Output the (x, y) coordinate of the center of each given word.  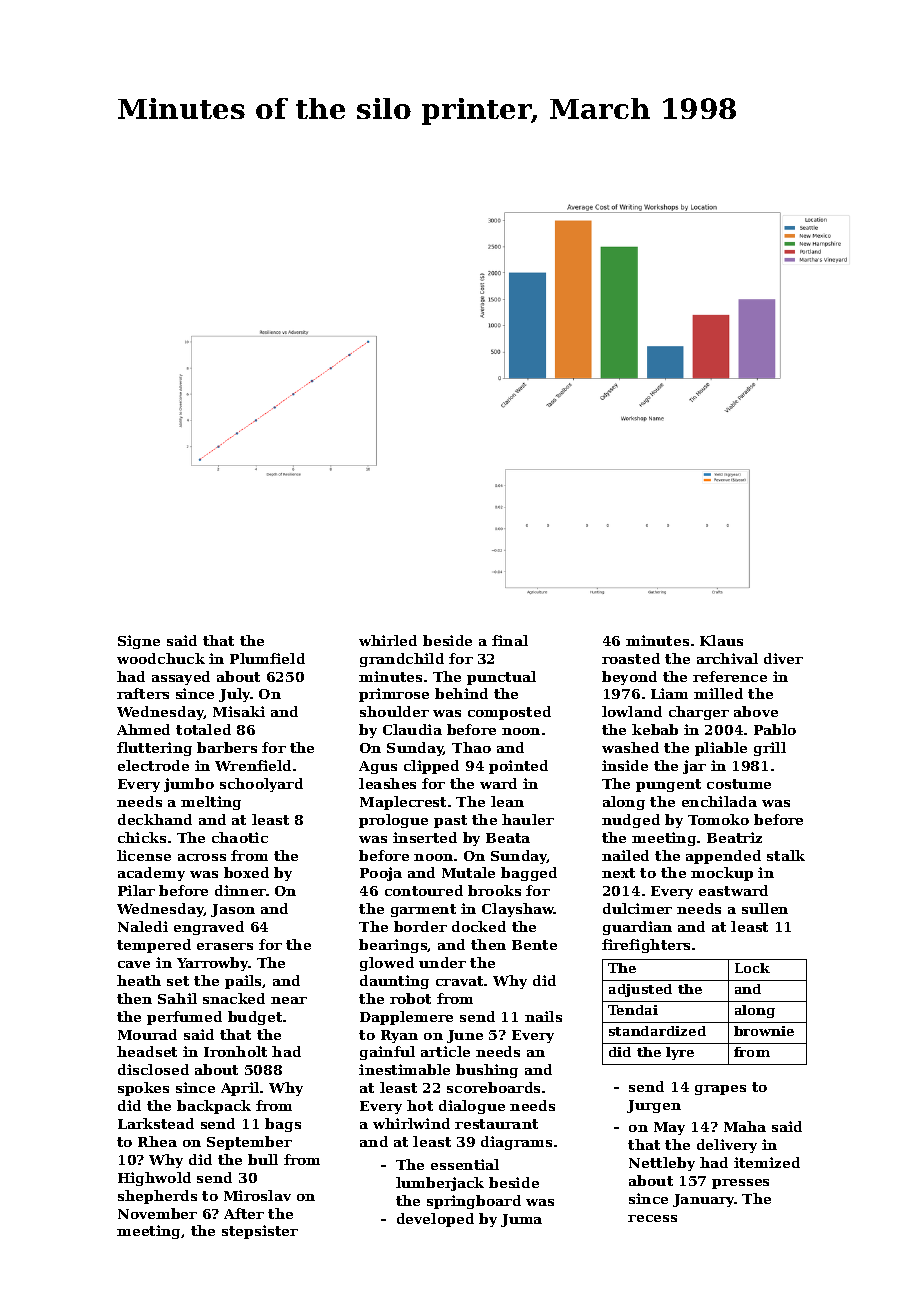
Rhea (157, 1141)
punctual (501, 678)
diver (783, 658)
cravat (459, 981)
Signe (139, 642)
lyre (680, 1053)
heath (139, 980)
